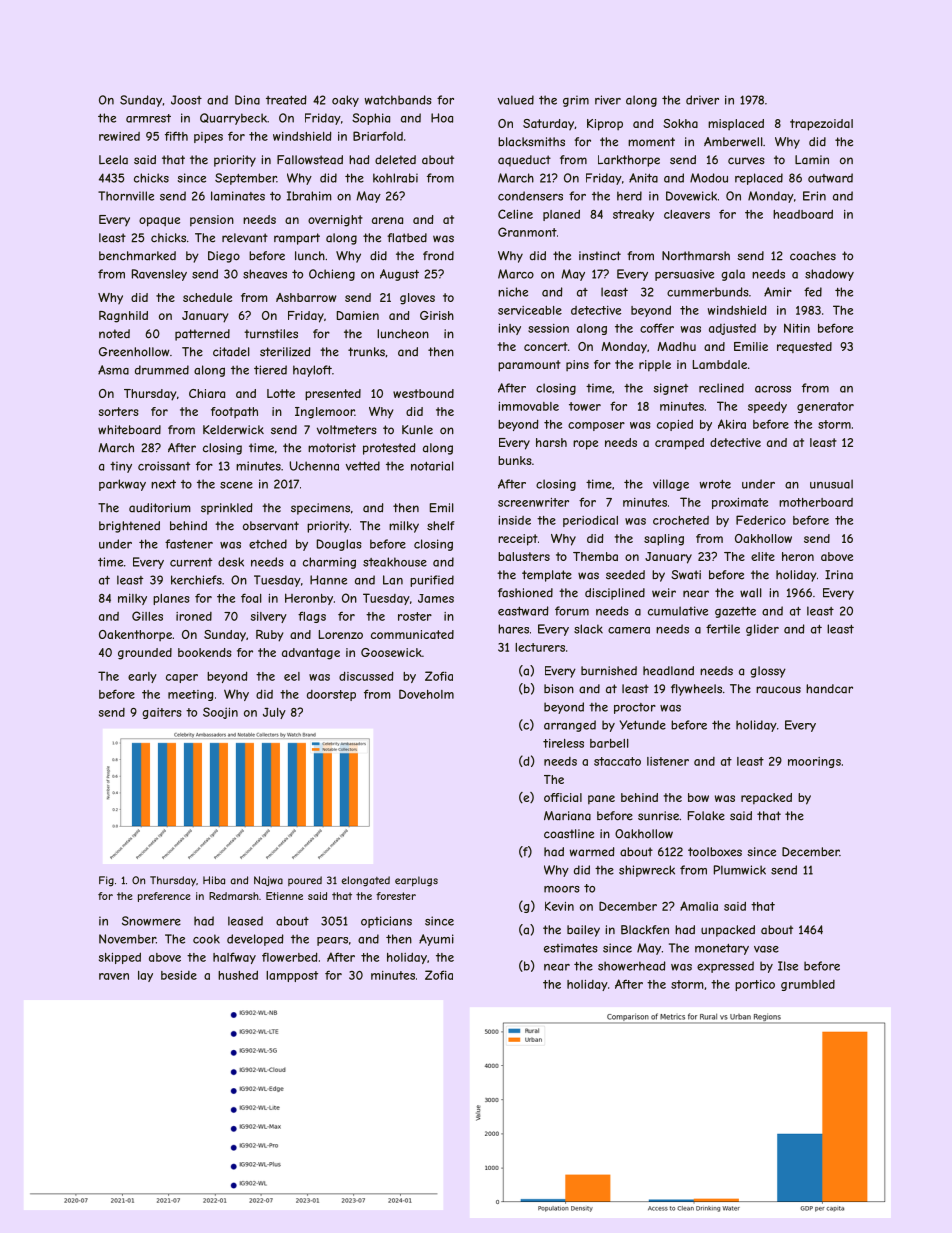  Describe the element at coordinates (142, 677) in the screenshot. I see `early` at that location.
